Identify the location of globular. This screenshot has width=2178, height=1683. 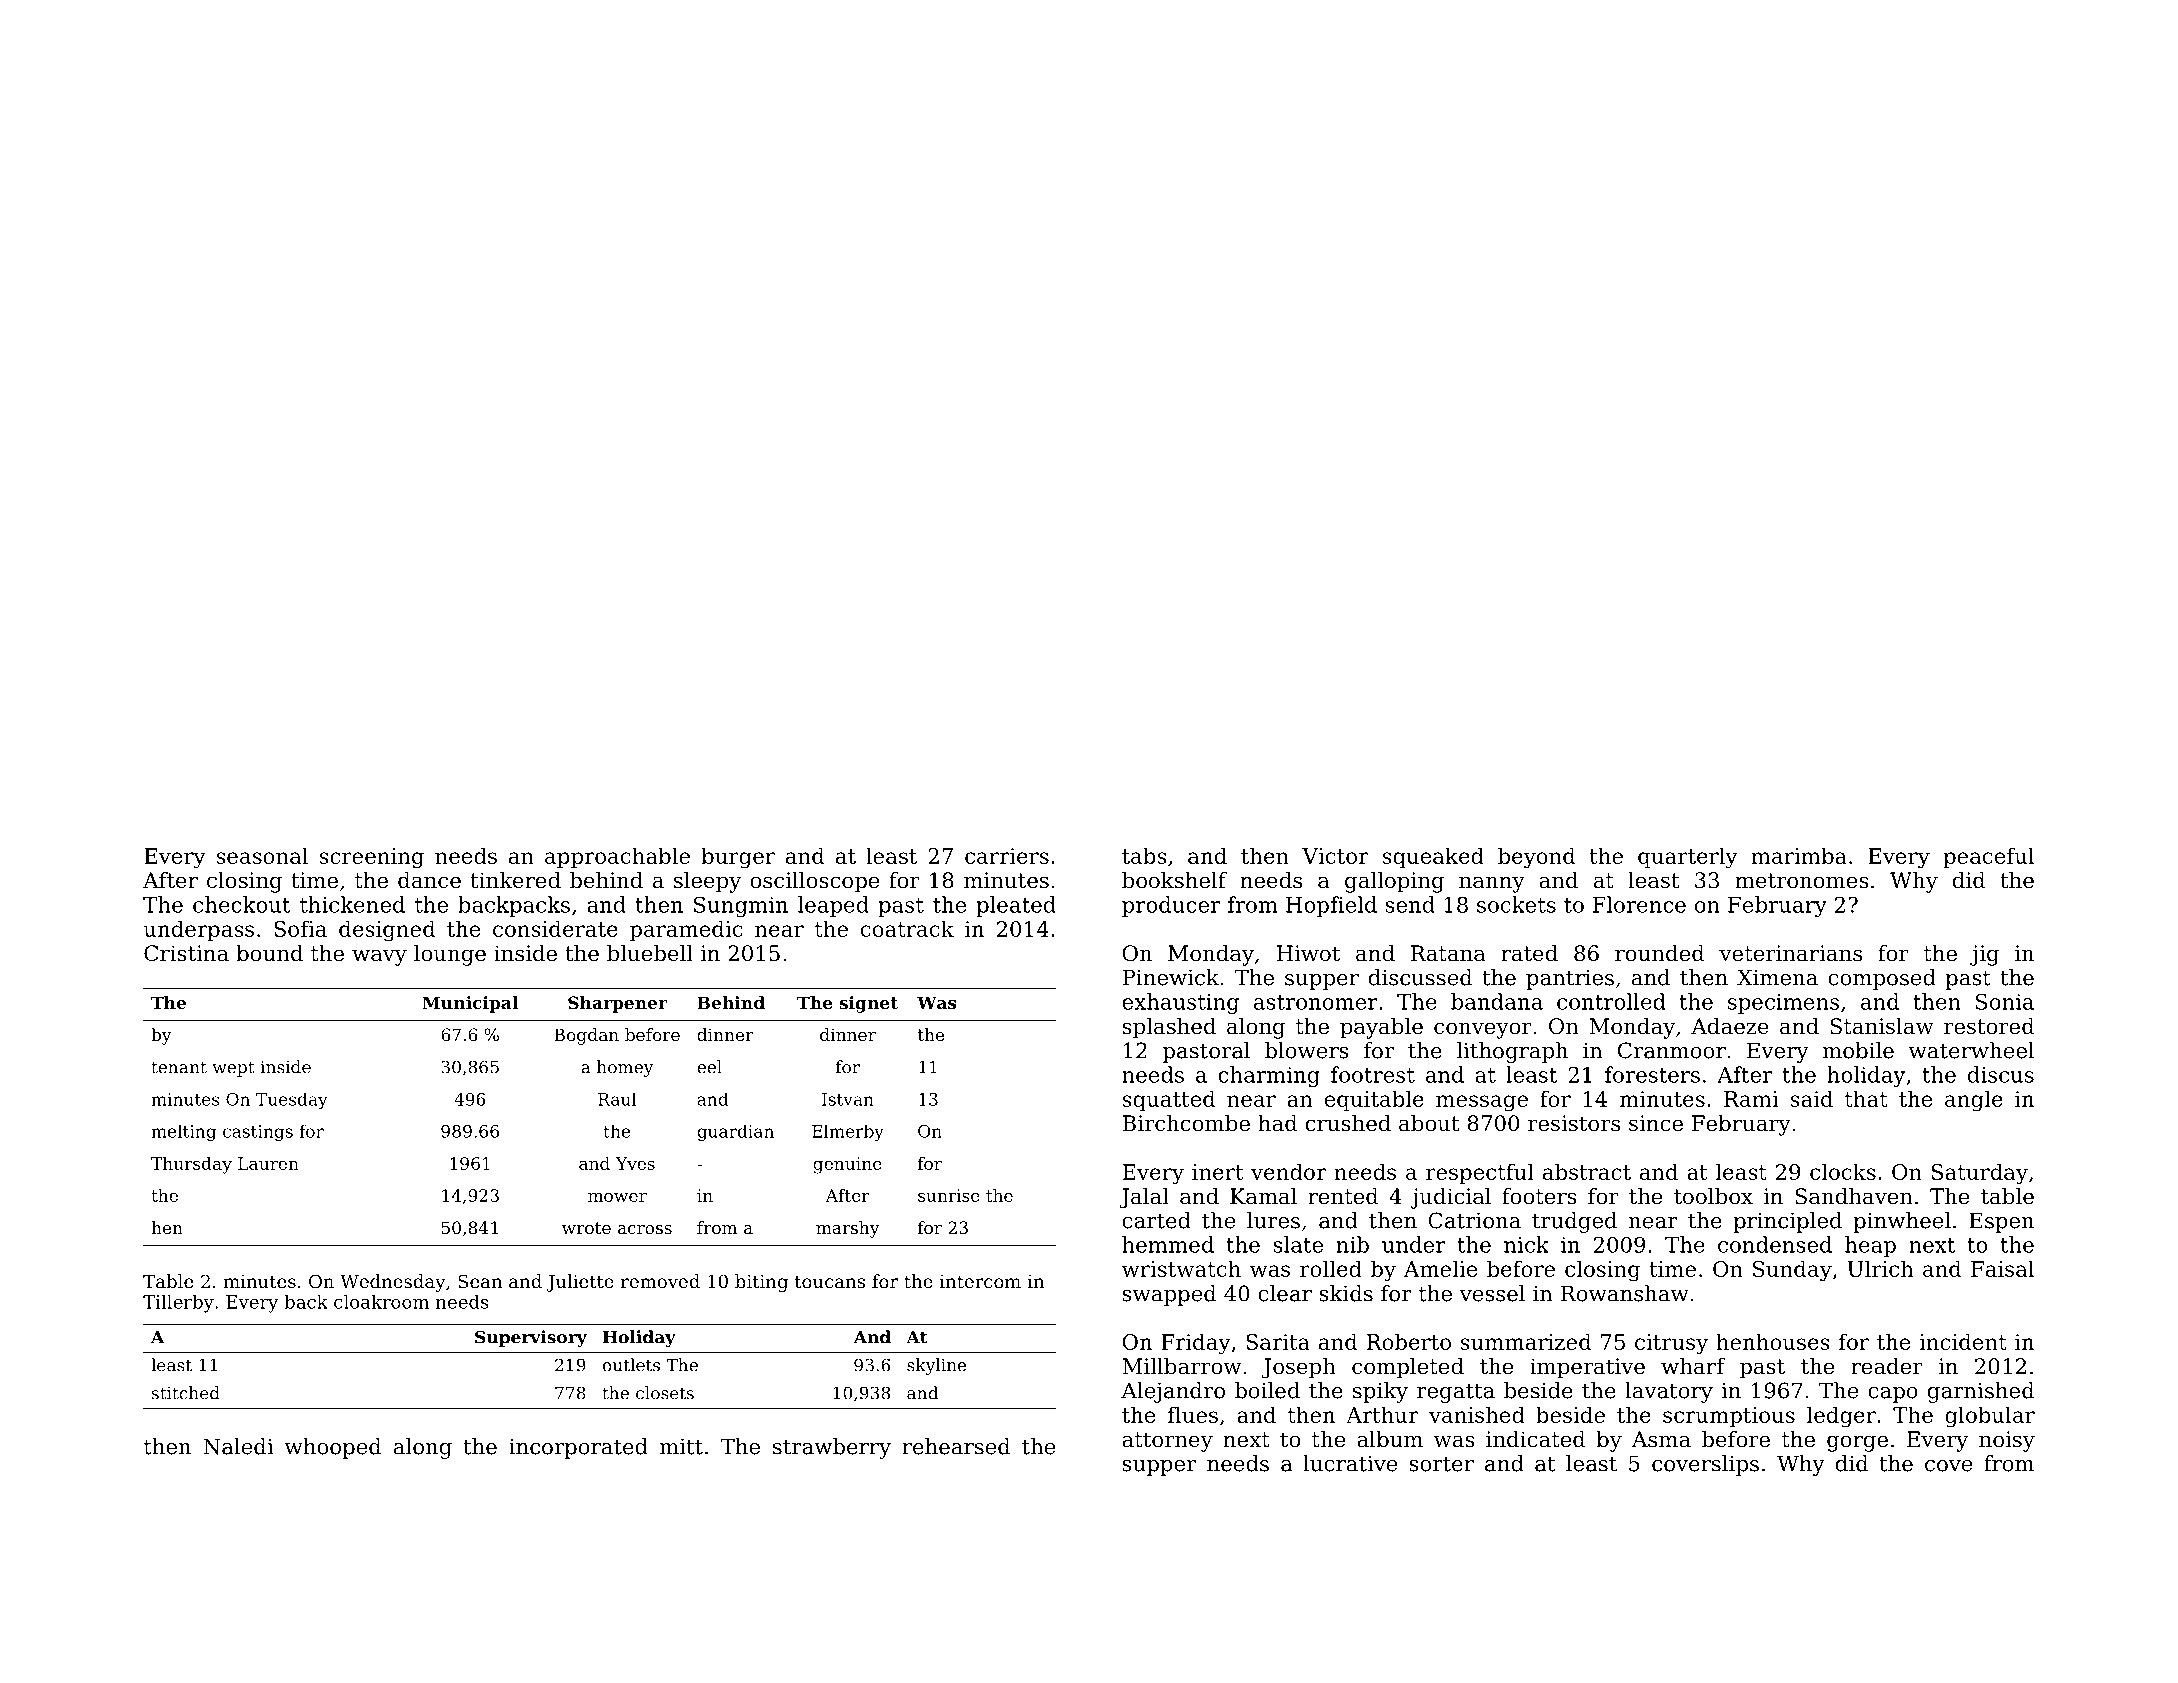
(1990, 1417).
